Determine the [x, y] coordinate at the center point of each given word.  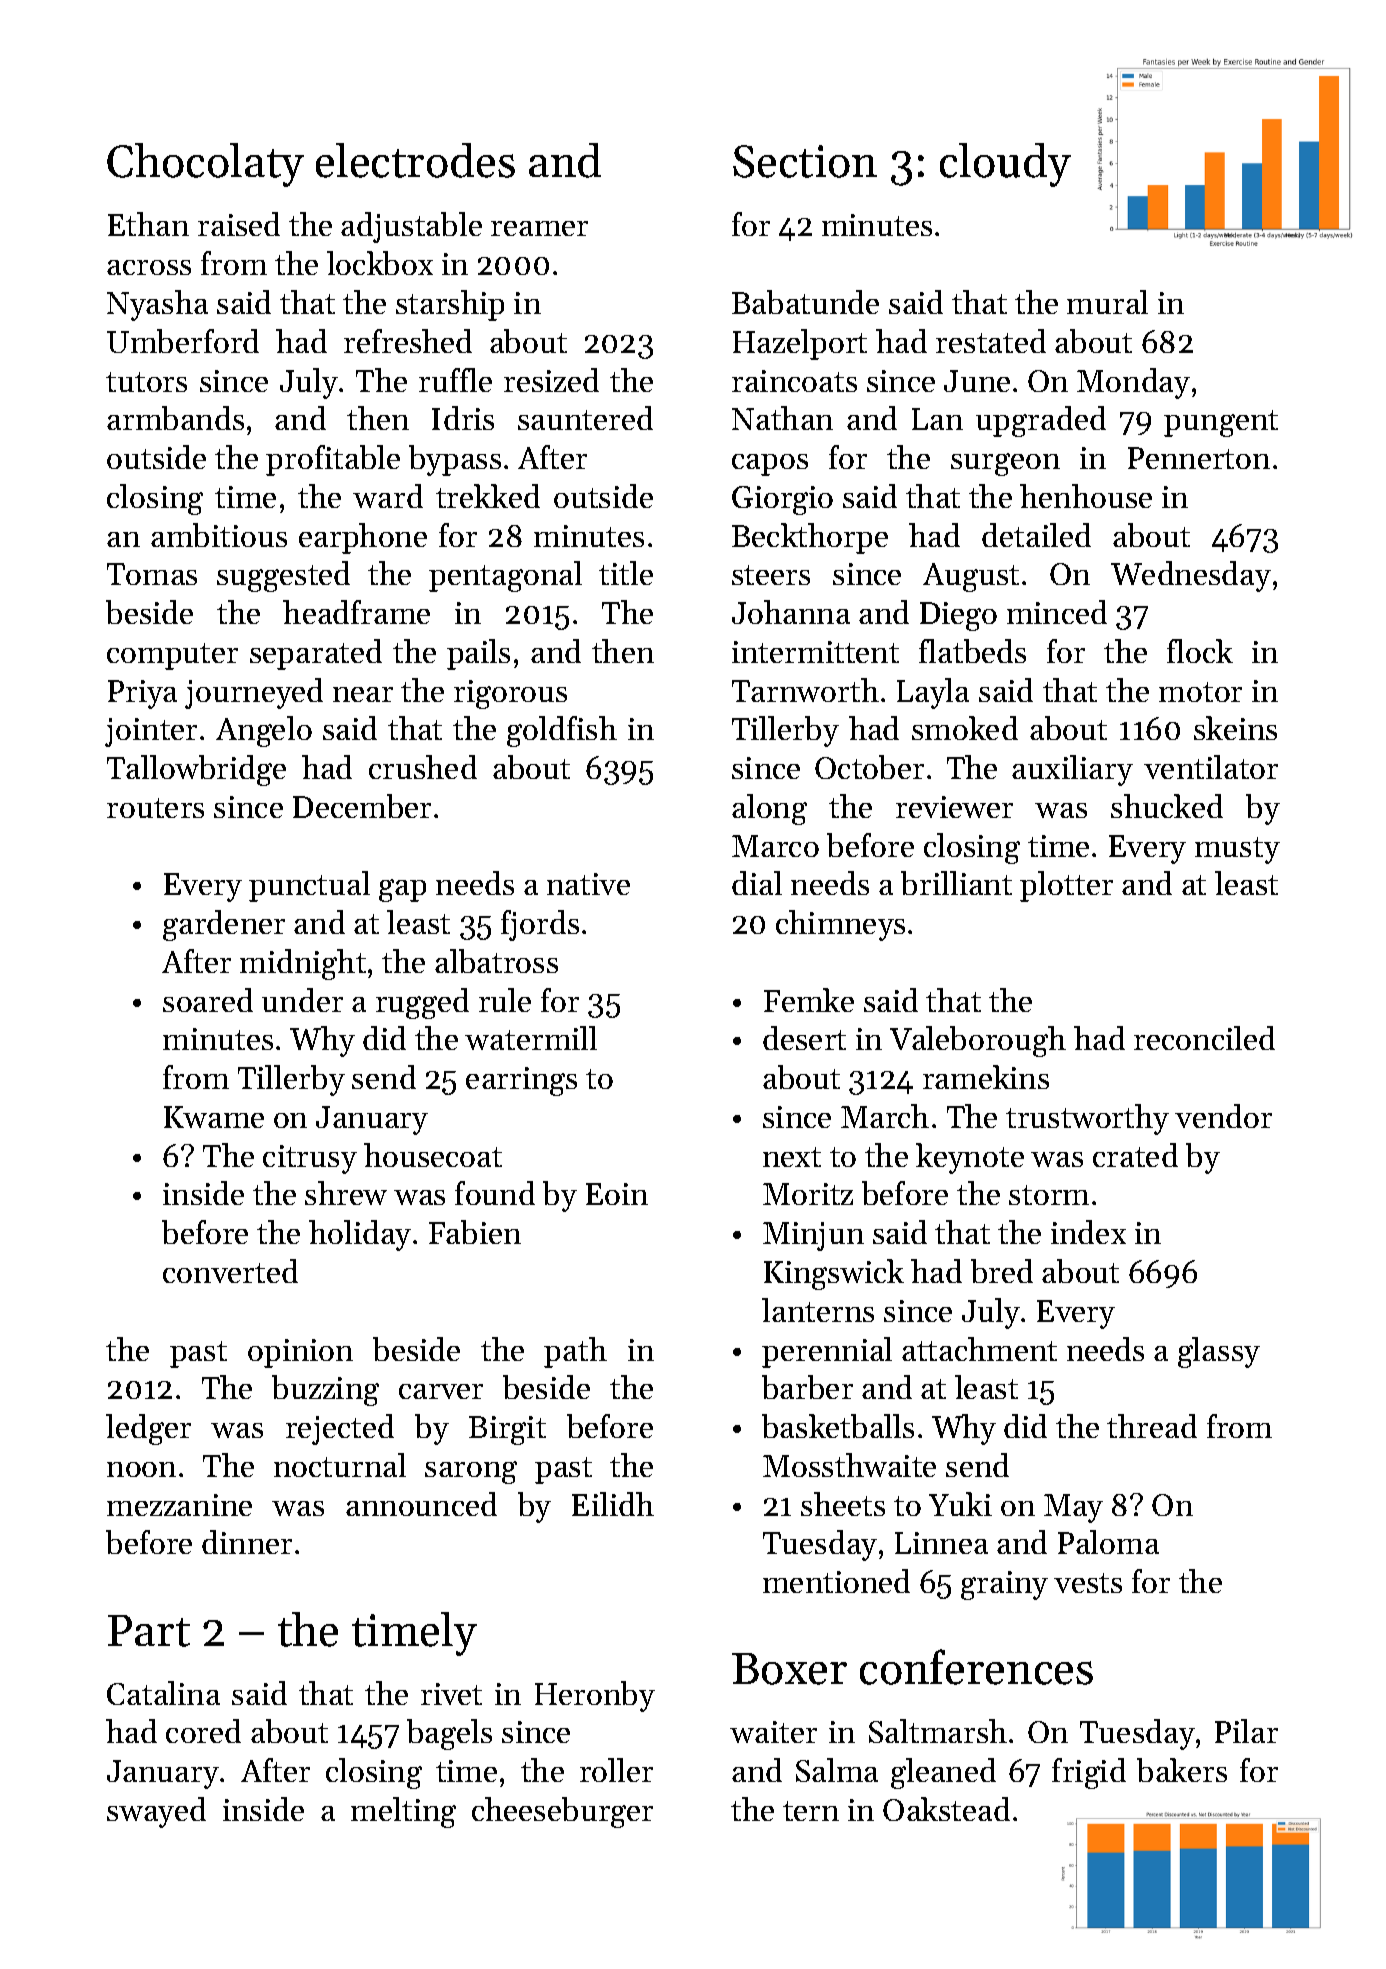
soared [208, 1000]
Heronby [595, 1696]
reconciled [1204, 1038]
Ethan [148, 224]
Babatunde [805, 302]
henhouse [1086, 496]
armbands [175, 418]
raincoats [794, 381]
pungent [1221, 423]
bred [1002, 1271]
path [575, 1352]
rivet [451, 1694]
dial [757, 883]
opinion [300, 1353]
